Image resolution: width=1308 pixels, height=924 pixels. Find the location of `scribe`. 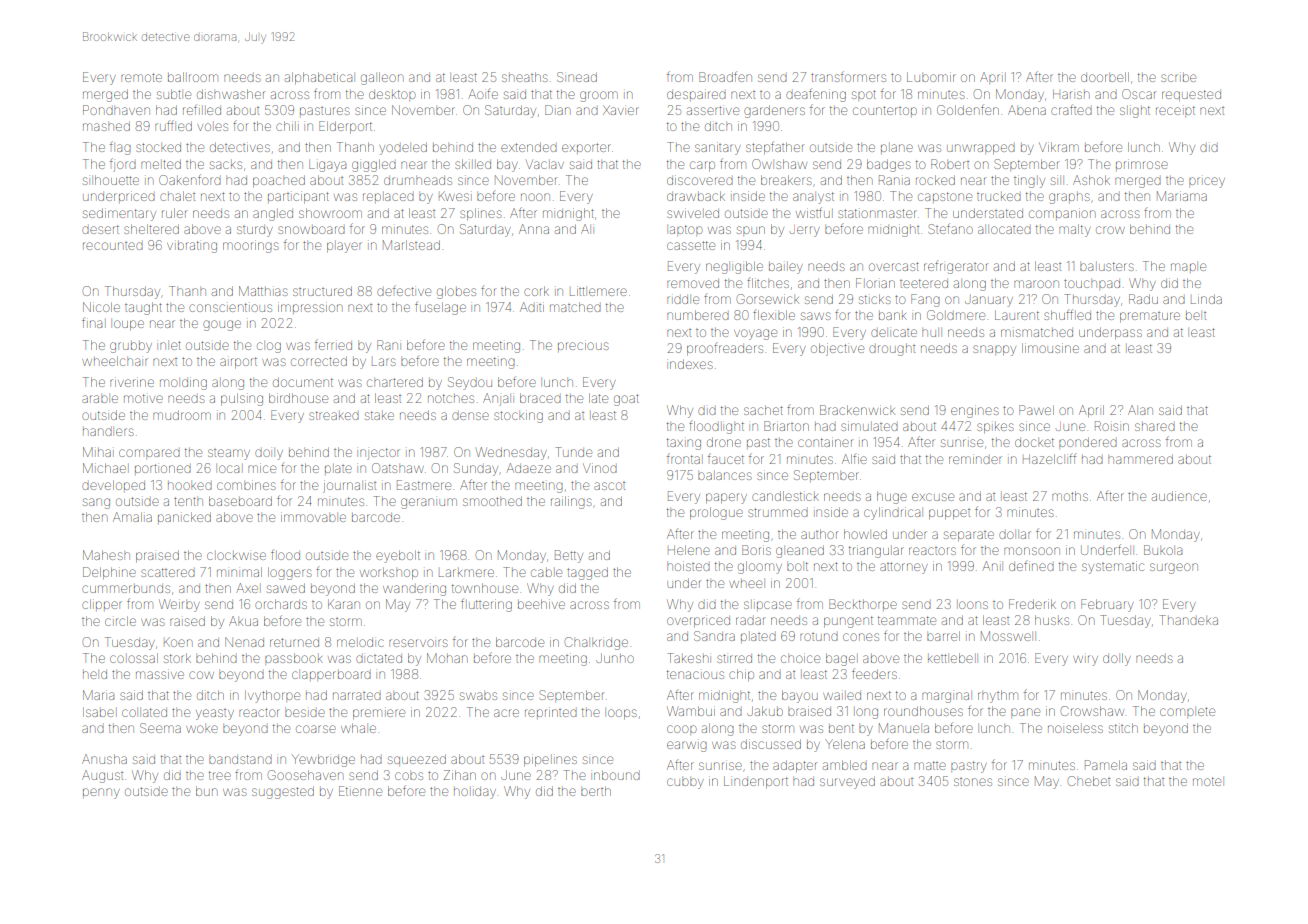

scribe is located at coordinates (1178, 78).
